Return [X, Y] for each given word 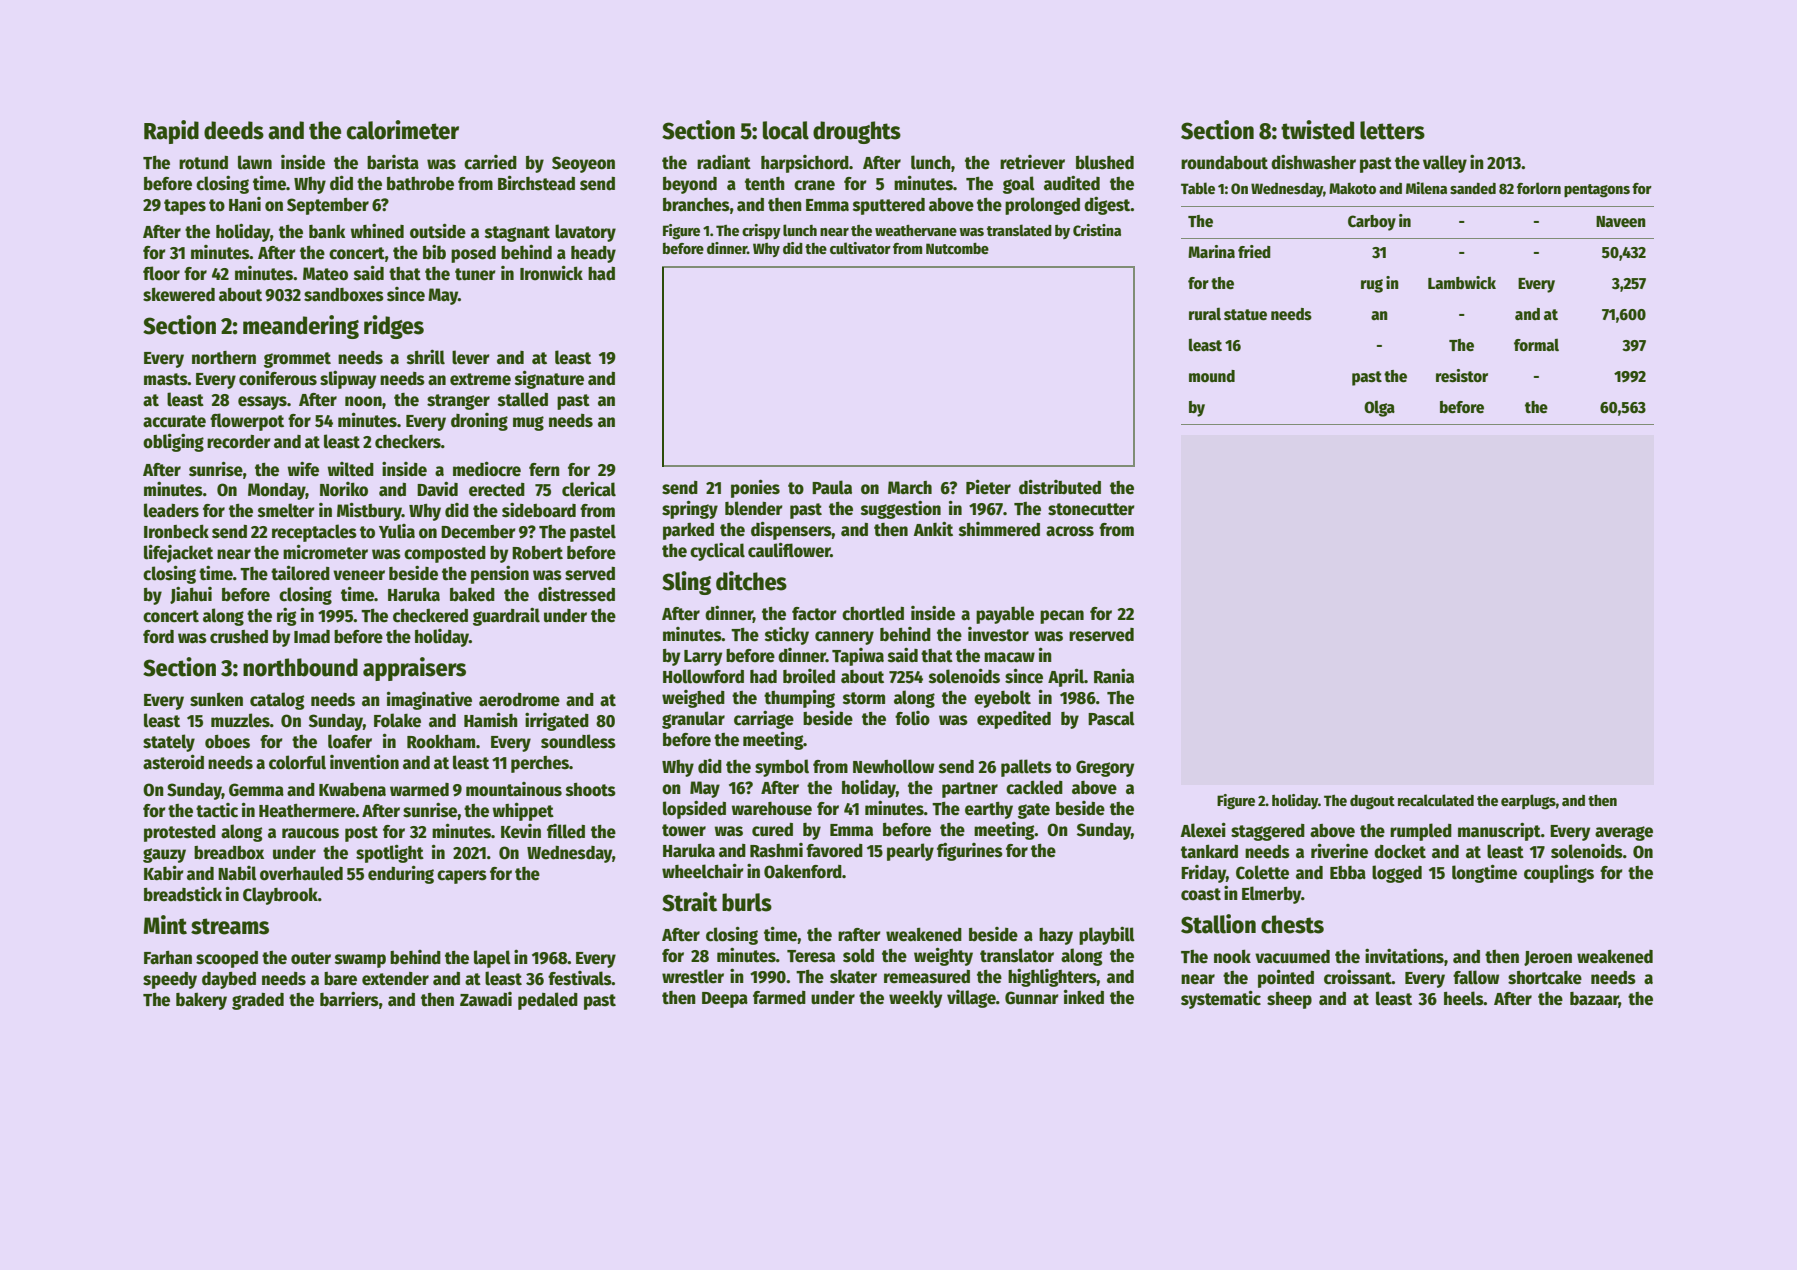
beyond [690, 185]
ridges [394, 327]
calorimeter [403, 130]
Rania [1114, 676]
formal [1536, 345]
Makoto [1352, 188]
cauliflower [789, 550]
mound [1212, 376]
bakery [201, 1001]
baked [472, 594]
